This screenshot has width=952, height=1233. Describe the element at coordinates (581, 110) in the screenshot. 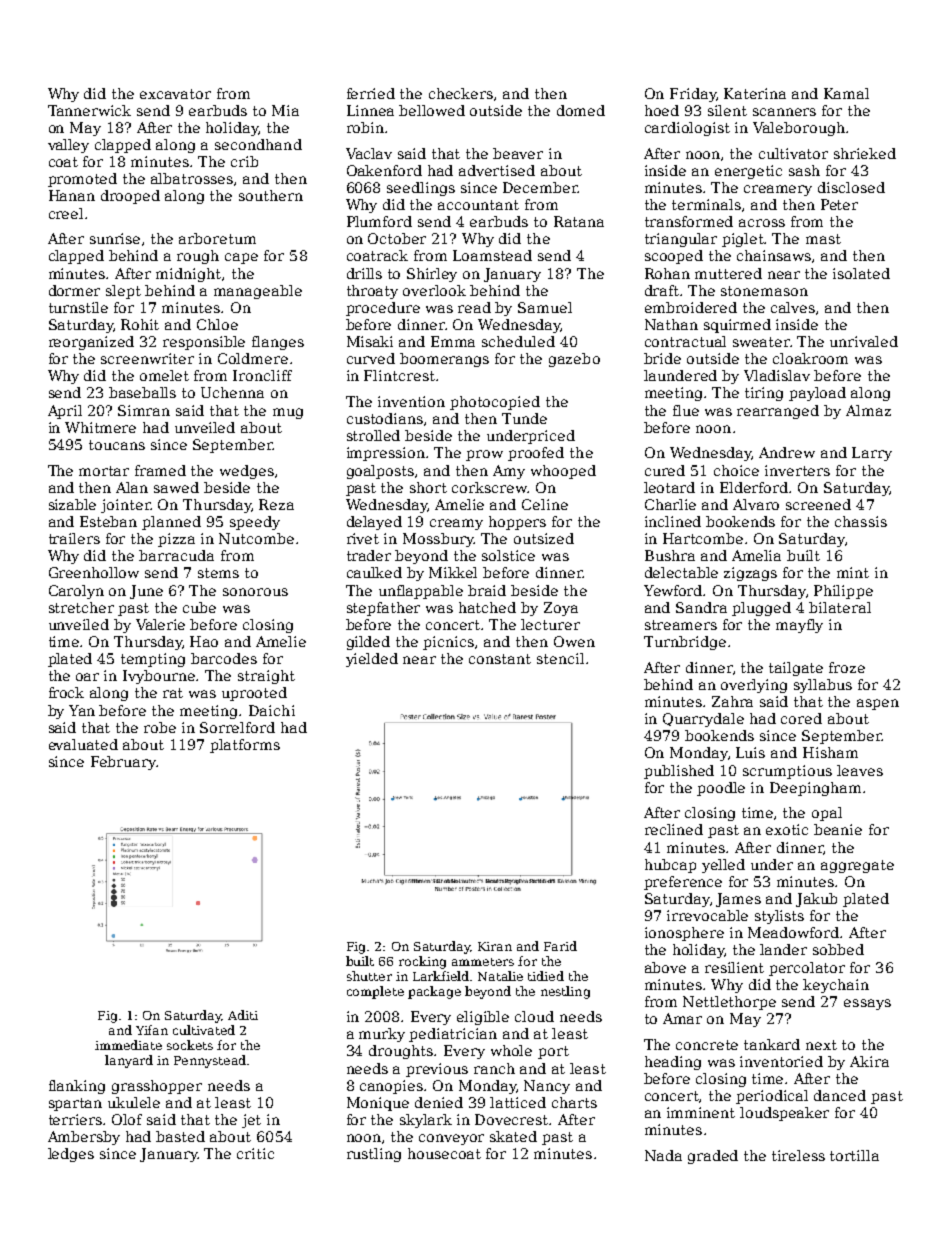

I see `domed` at that location.
